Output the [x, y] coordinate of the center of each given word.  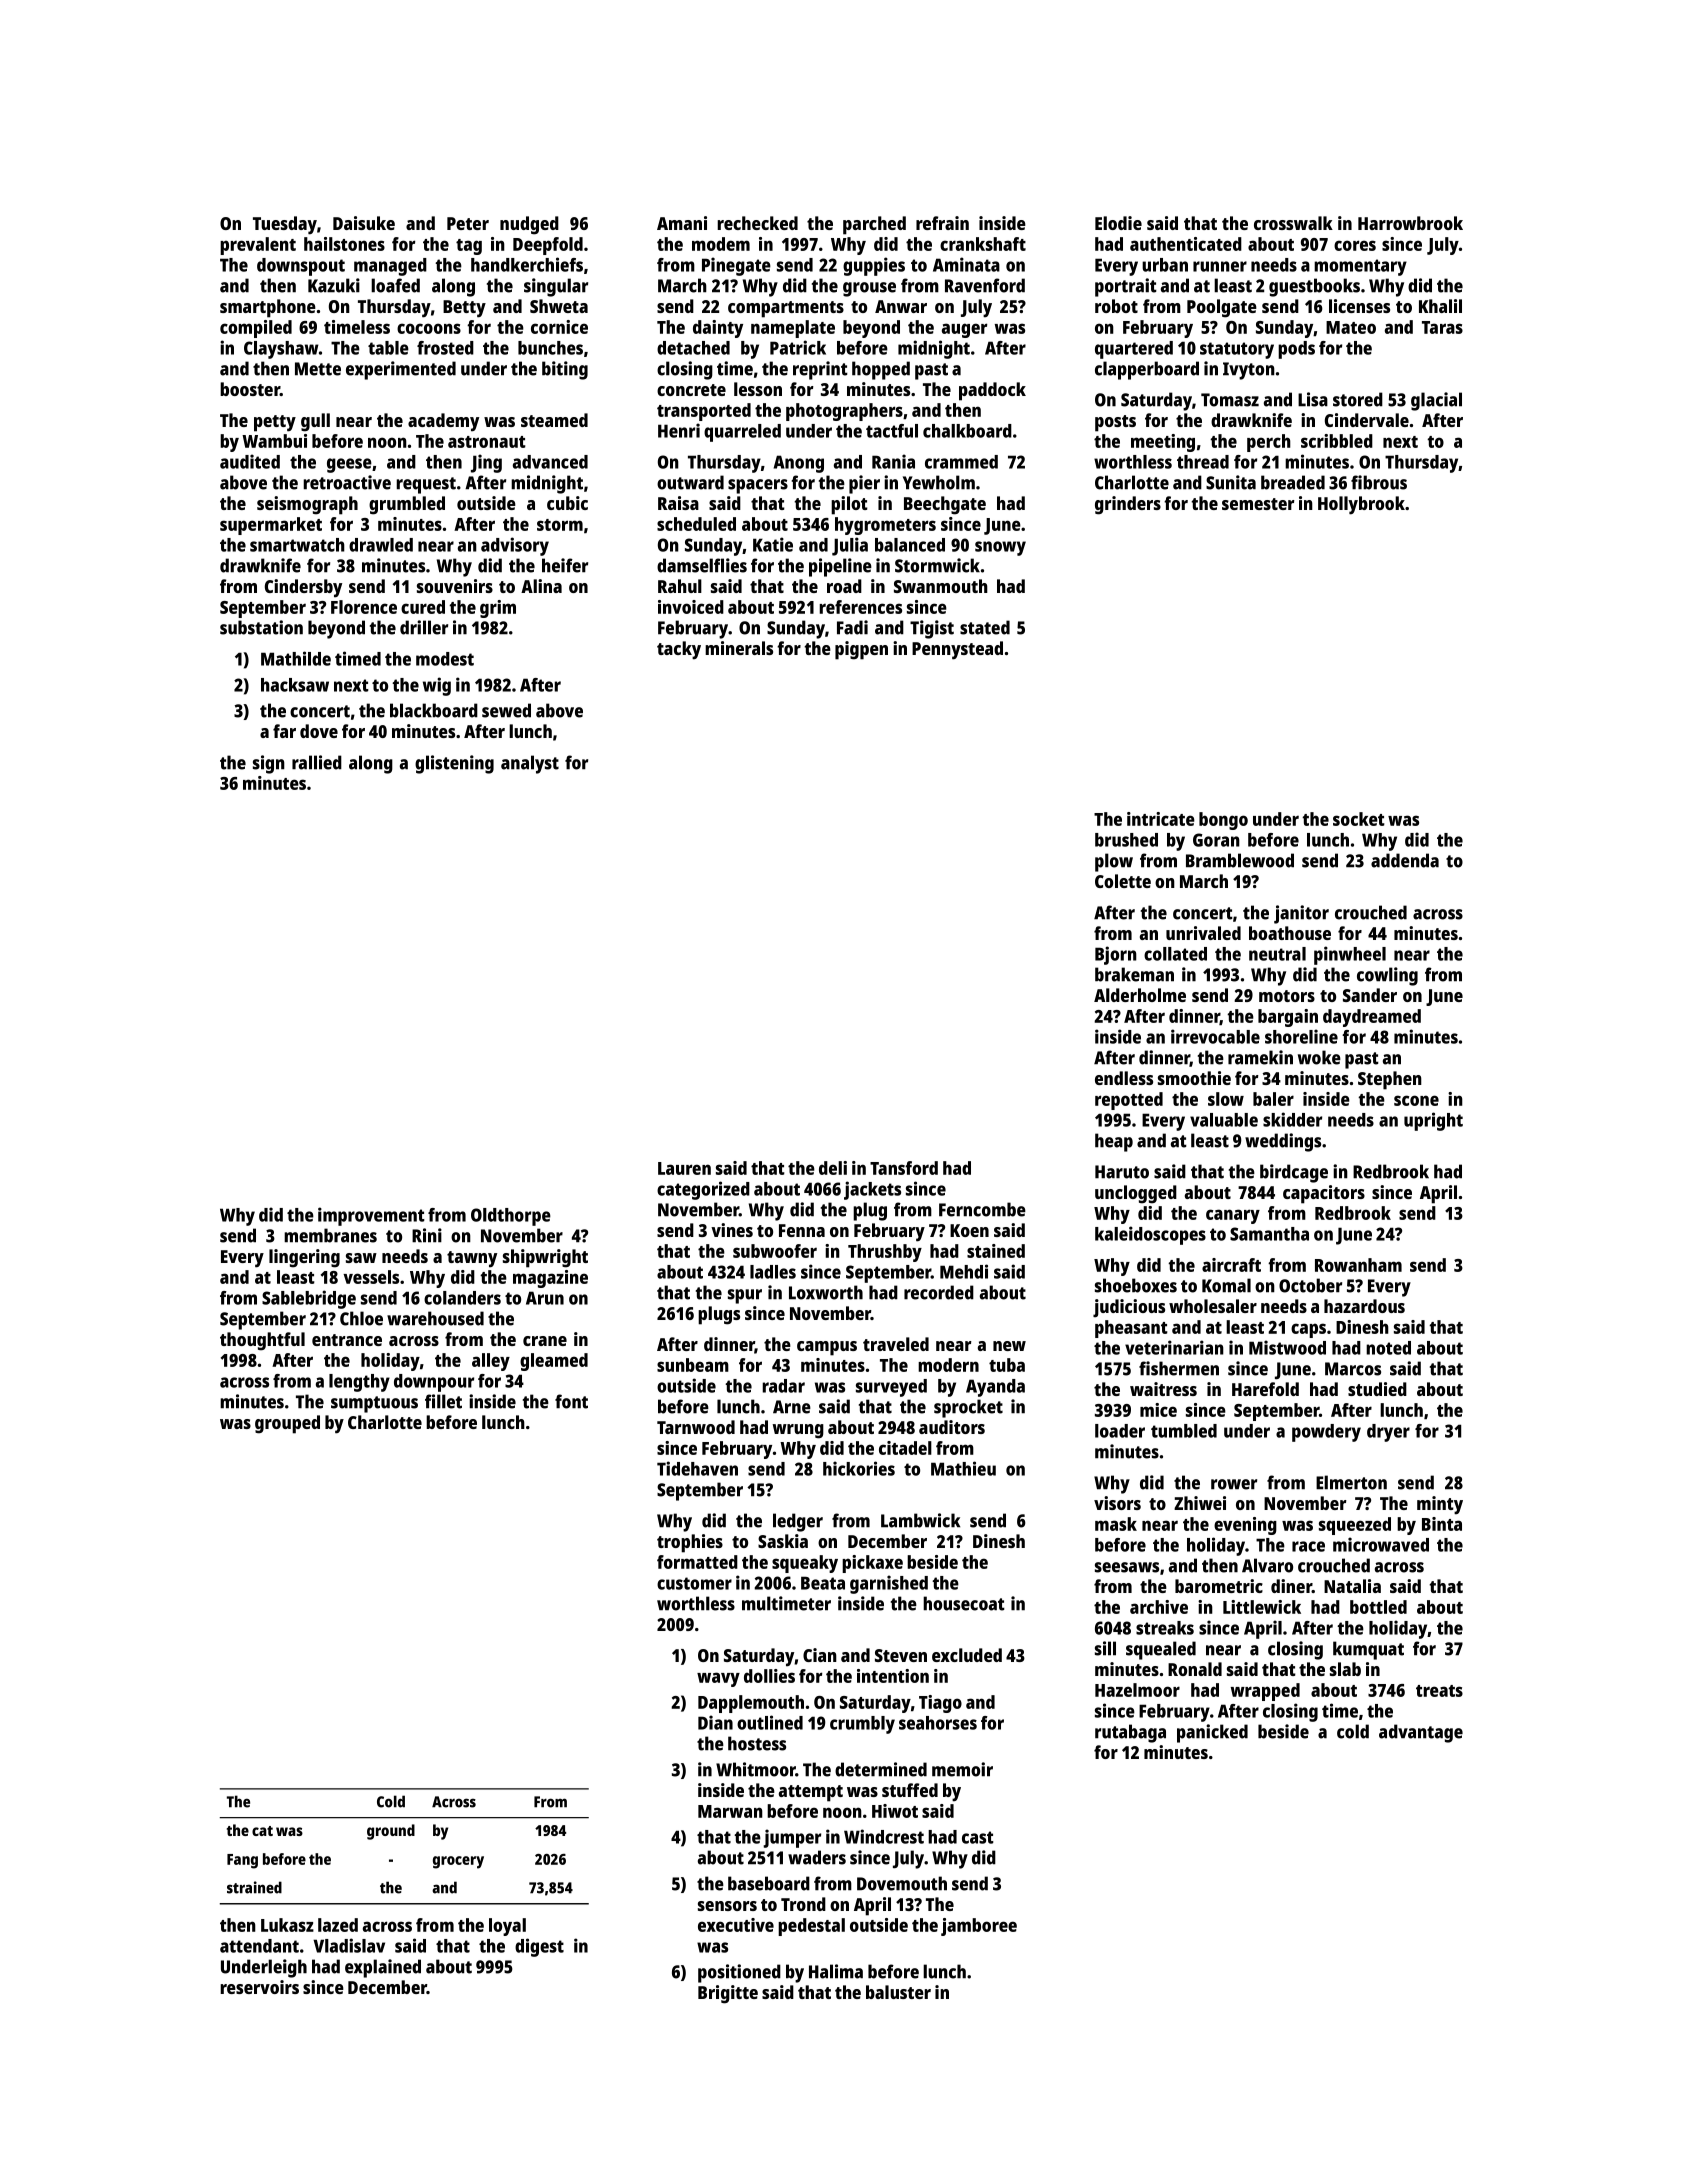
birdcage [1294, 1173]
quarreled [742, 433]
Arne [792, 1407]
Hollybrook [1361, 505]
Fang [242, 1861]
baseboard [769, 1883]
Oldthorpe [511, 1217]
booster [250, 389]
